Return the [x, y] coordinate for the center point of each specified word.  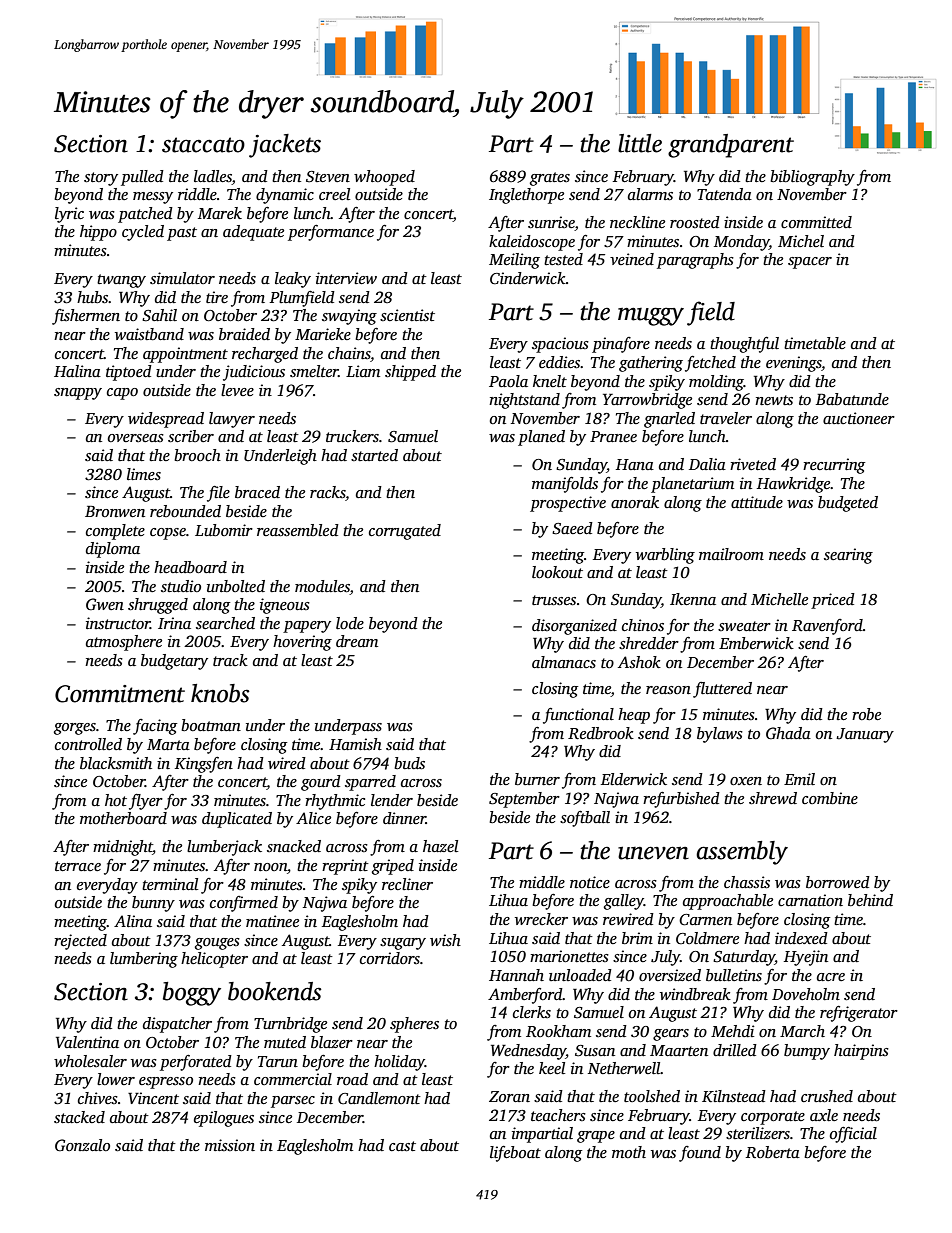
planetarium [692, 485]
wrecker [541, 919]
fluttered [722, 690]
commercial [293, 1079]
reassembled [298, 530]
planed [541, 438]
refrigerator [859, 1014]
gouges [217, 944]
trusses [554, 600]
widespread [166, 420]
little [640, 143]
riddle [197, 194]
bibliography [812, 178]
